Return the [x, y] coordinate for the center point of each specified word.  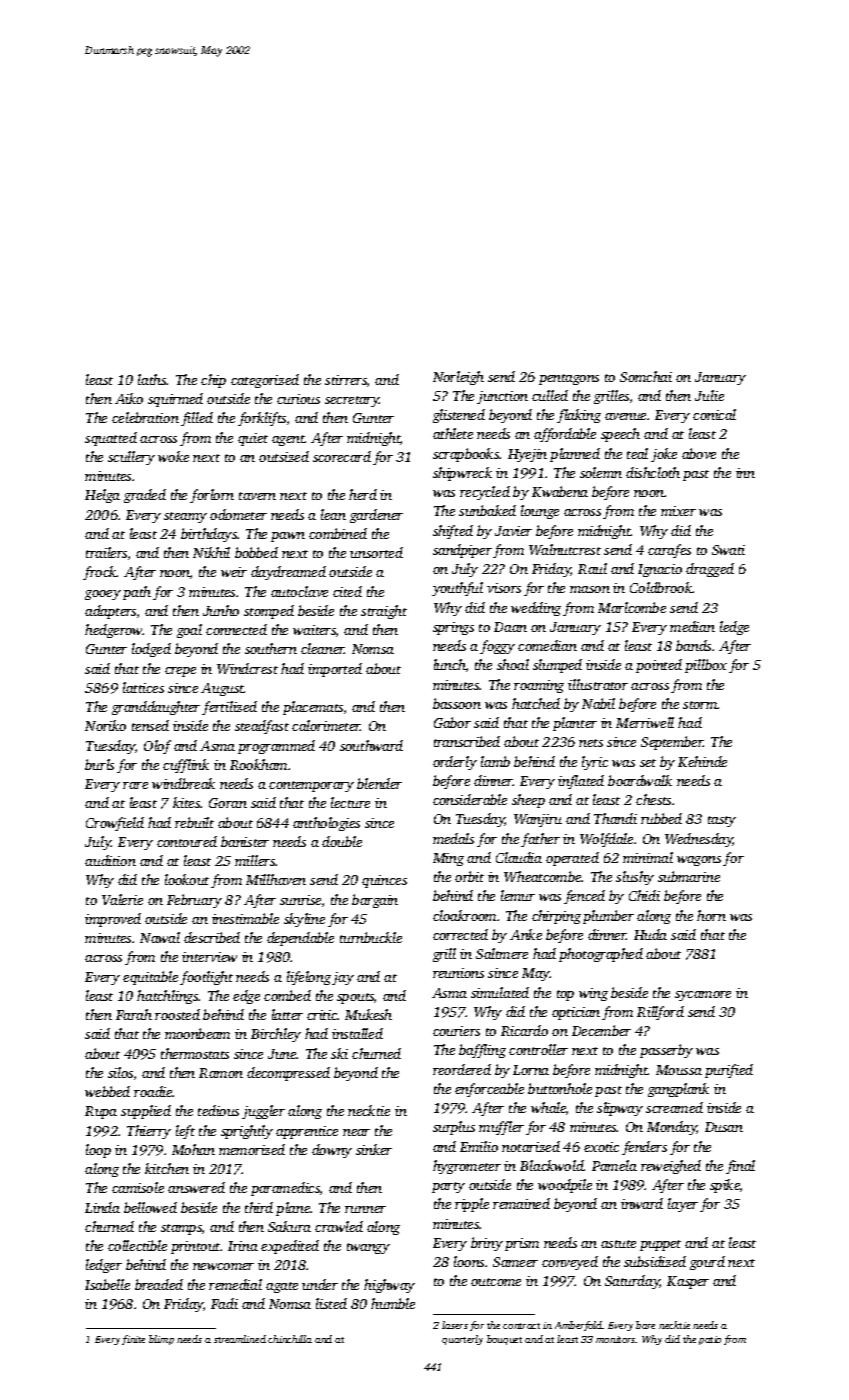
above [699, 453]
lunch [450, 664]
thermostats [195, 1053]
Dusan [724, 1127]
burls [99, 764]
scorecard [342, 456]
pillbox [706, 666]
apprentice [307, 1132]
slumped [557, 666]
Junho [221, 610]
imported [335, 670]
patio [710, 1340]
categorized [265, 381]
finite [133, 1340]
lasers [455, 1325]
